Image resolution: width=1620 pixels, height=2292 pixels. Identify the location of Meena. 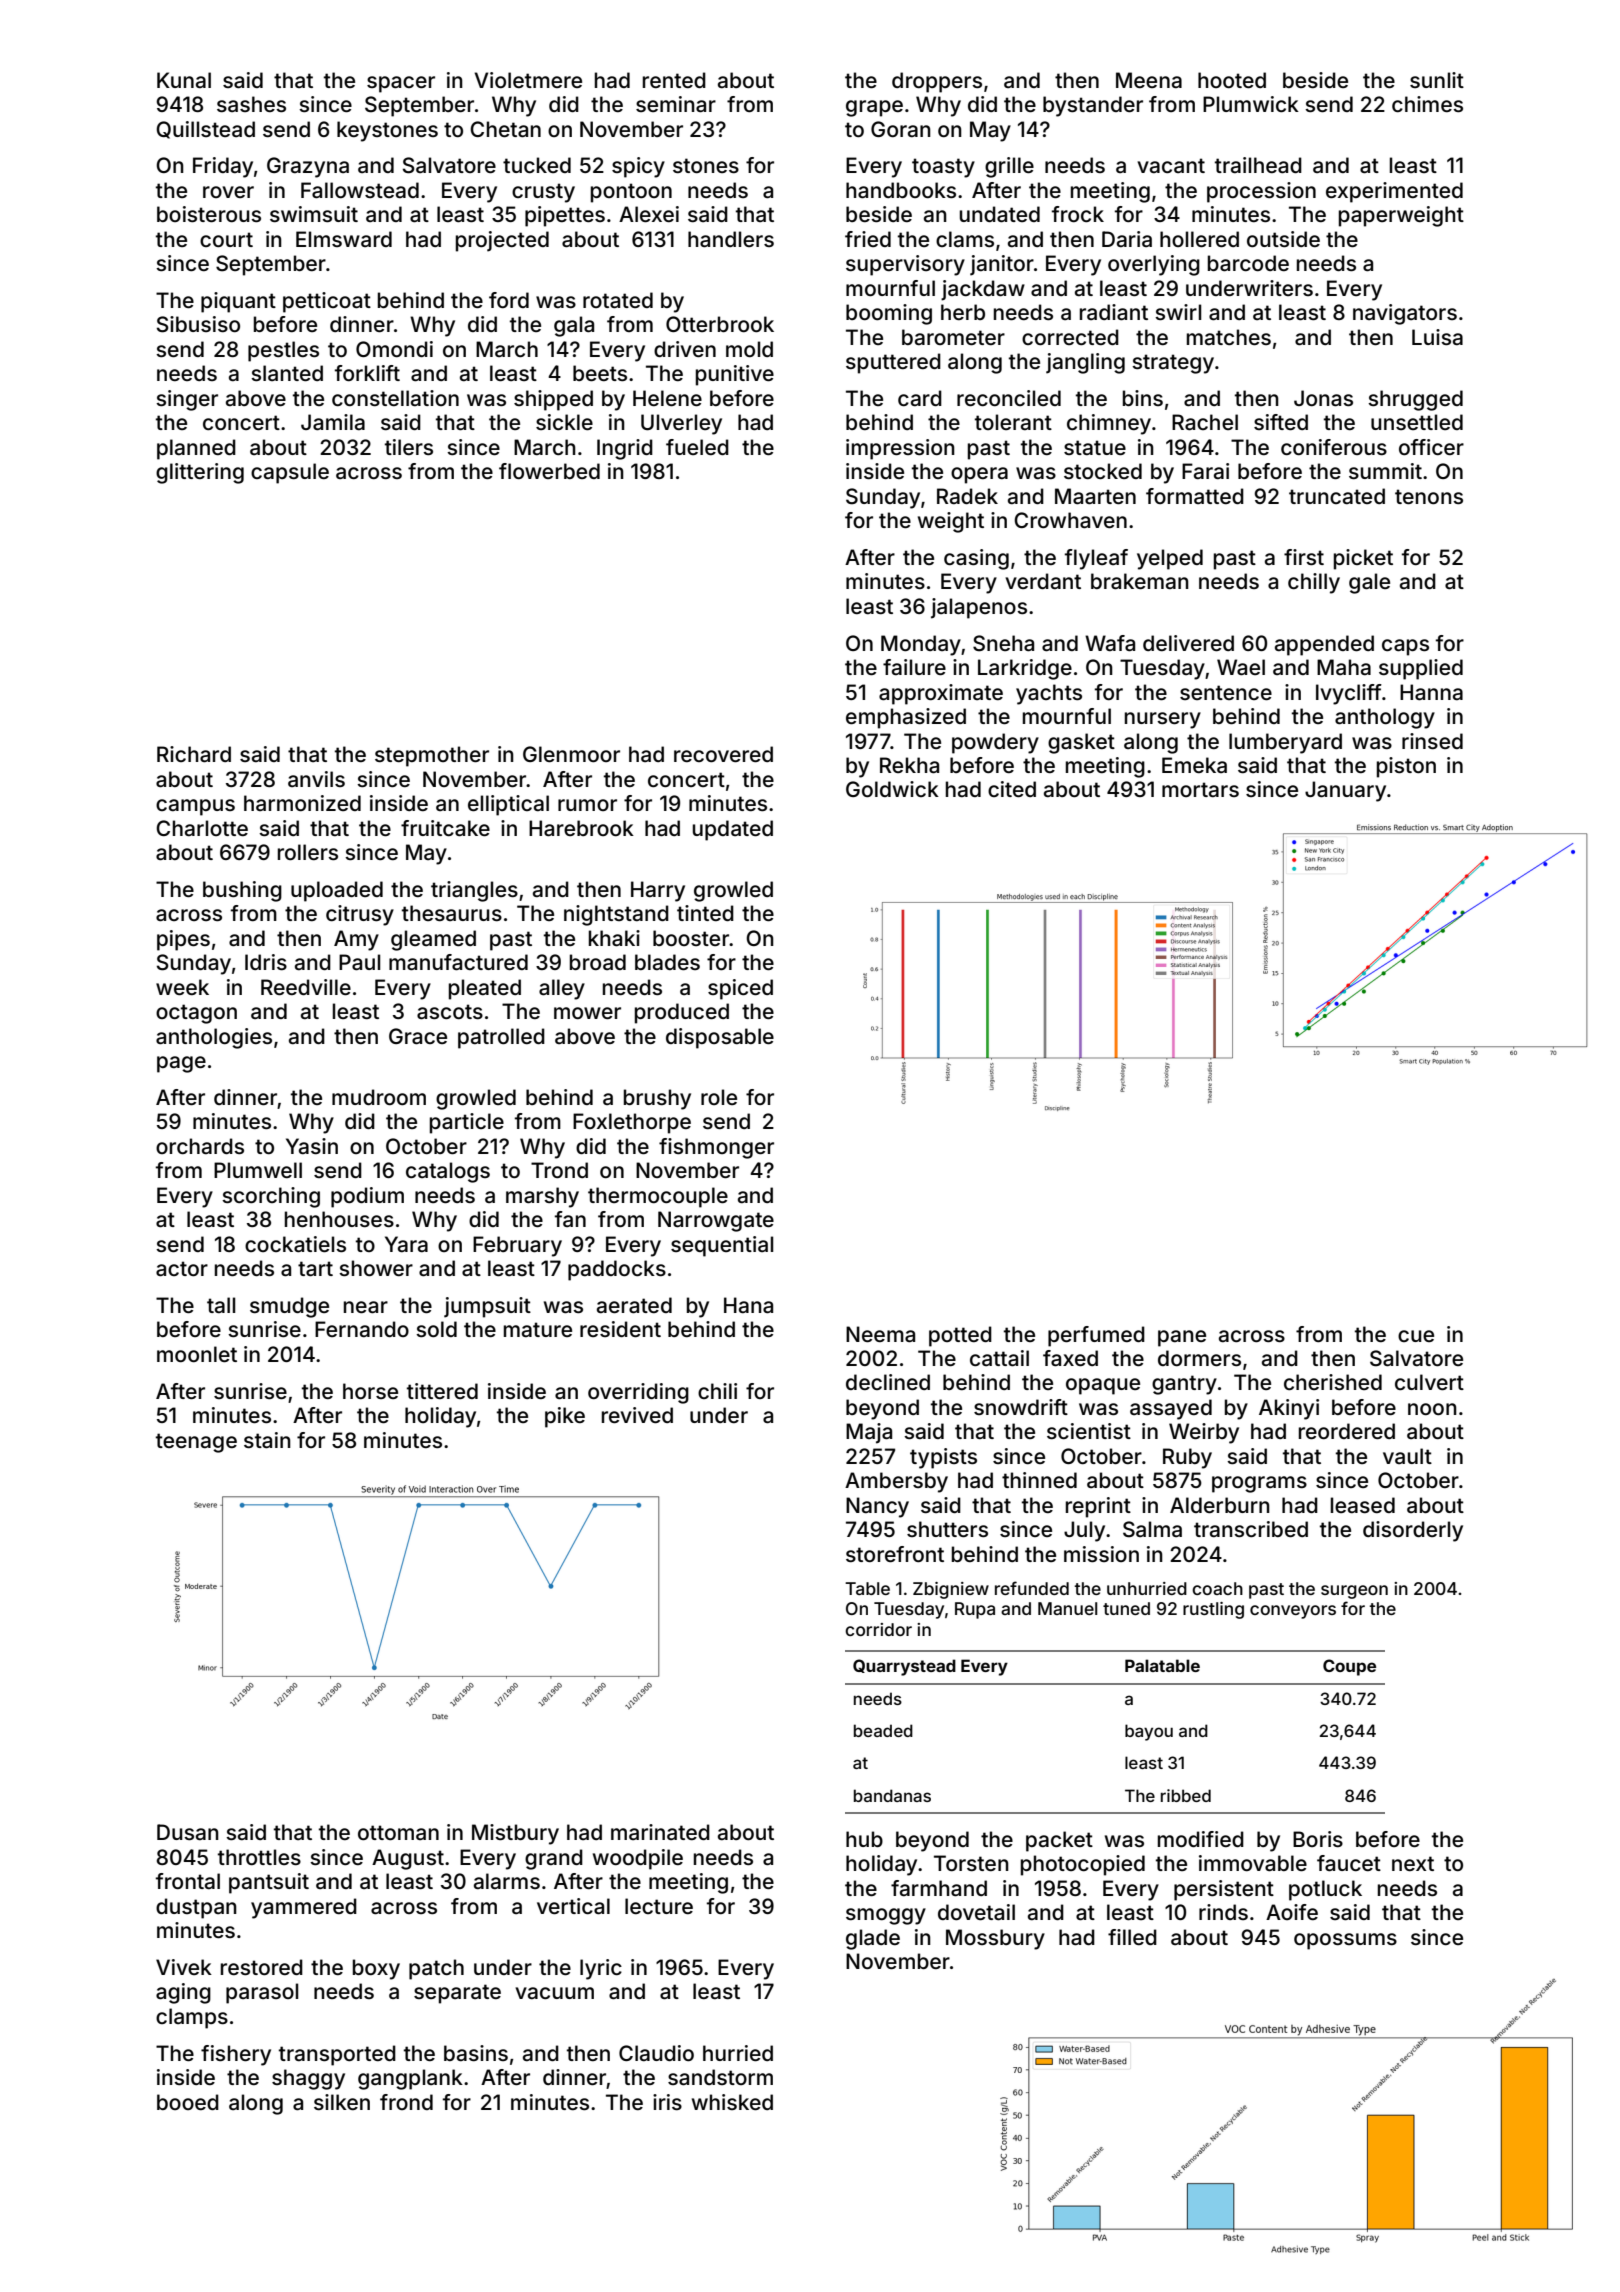
(1149, 80).
